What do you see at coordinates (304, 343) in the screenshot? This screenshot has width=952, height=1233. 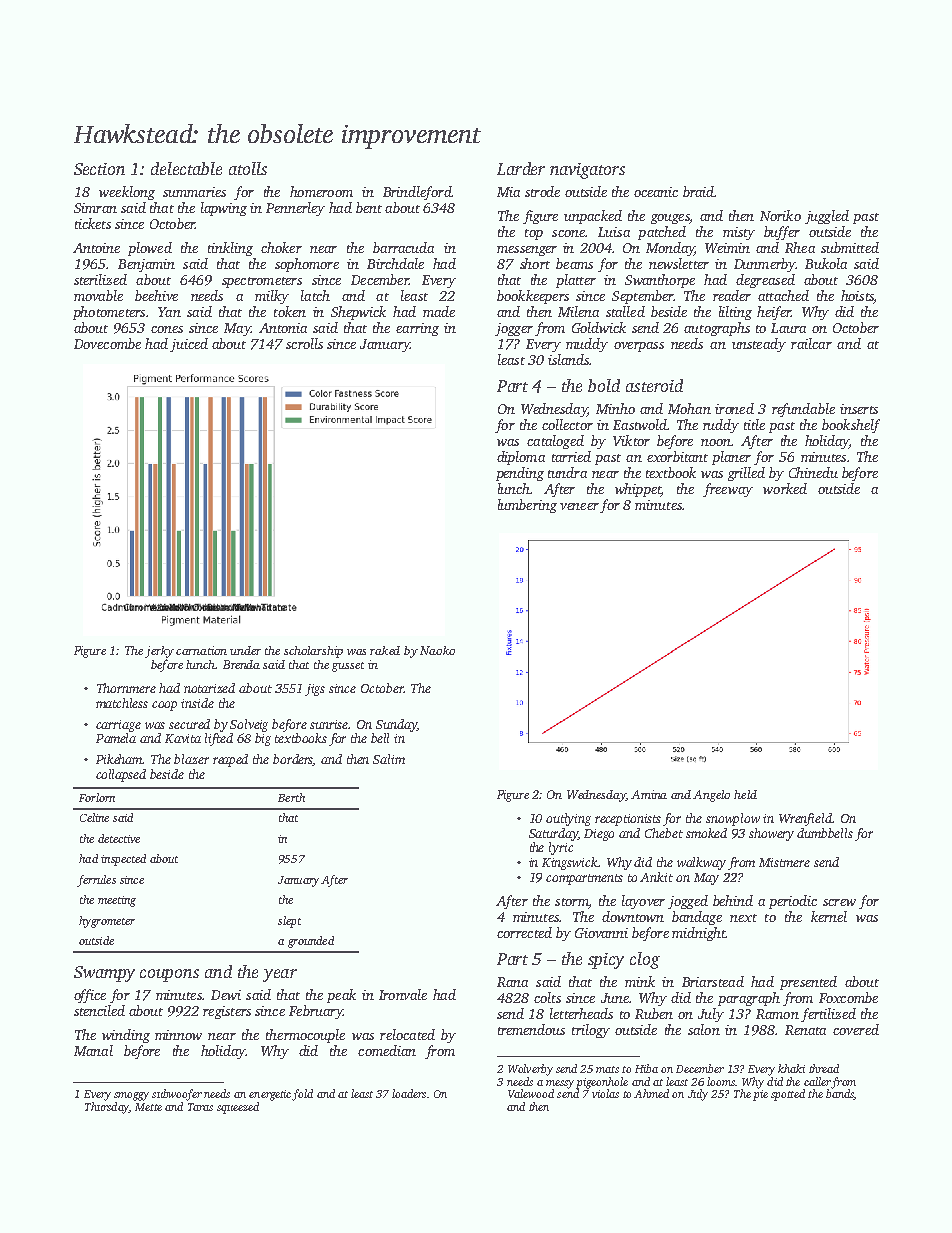 I see `scrolls` at bounding box center [304, 343].
